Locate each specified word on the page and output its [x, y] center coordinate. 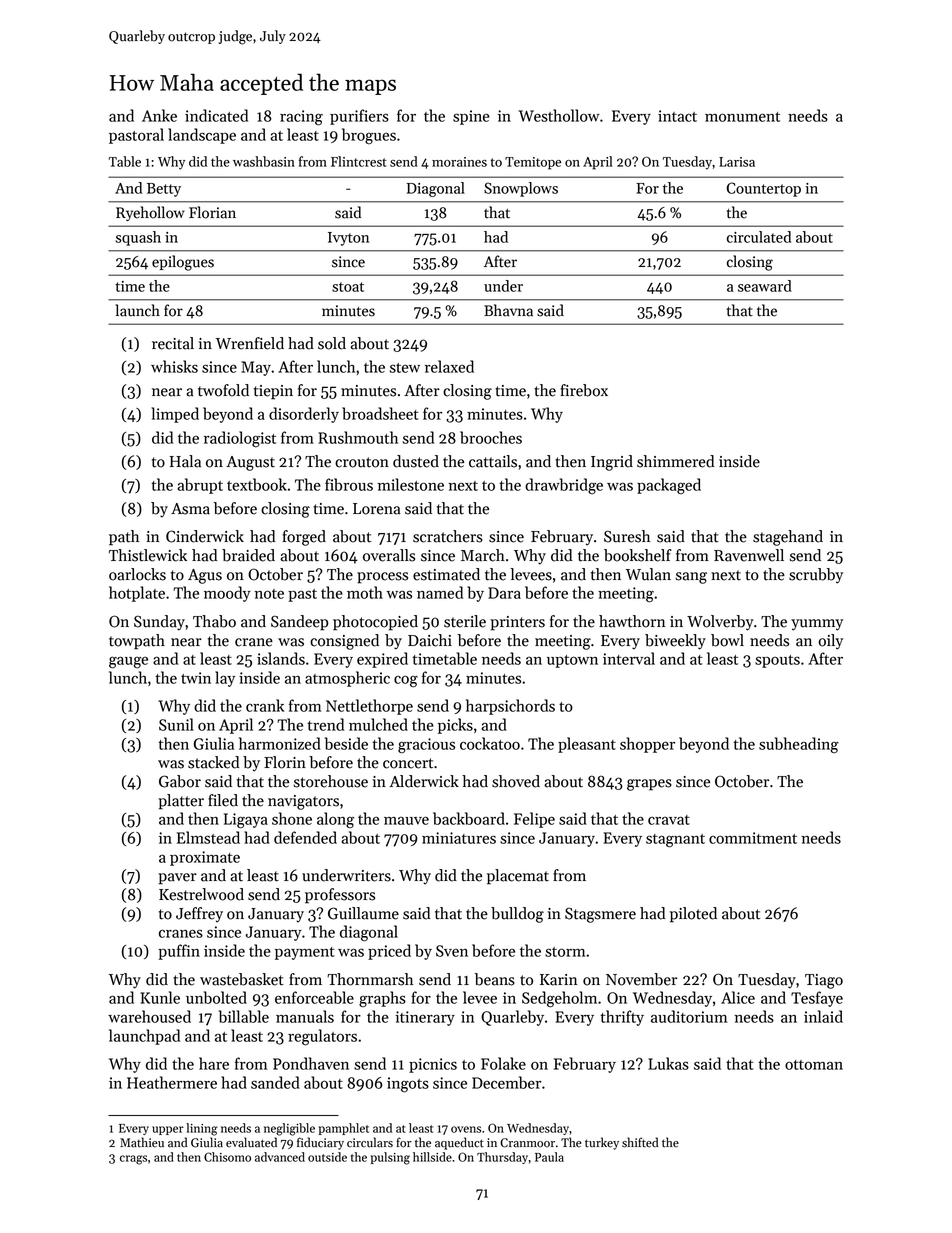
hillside [432, 1157]
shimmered [675, 461]
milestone [411, 484]
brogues [369, 136]
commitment [753, 838]
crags [133, 1160]
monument [742, 117]
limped [175, 415]
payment [305, 953]
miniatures [459, 838]
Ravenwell [749, 555]
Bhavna [508, 310]
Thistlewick [148, 555]
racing [301, 118]
